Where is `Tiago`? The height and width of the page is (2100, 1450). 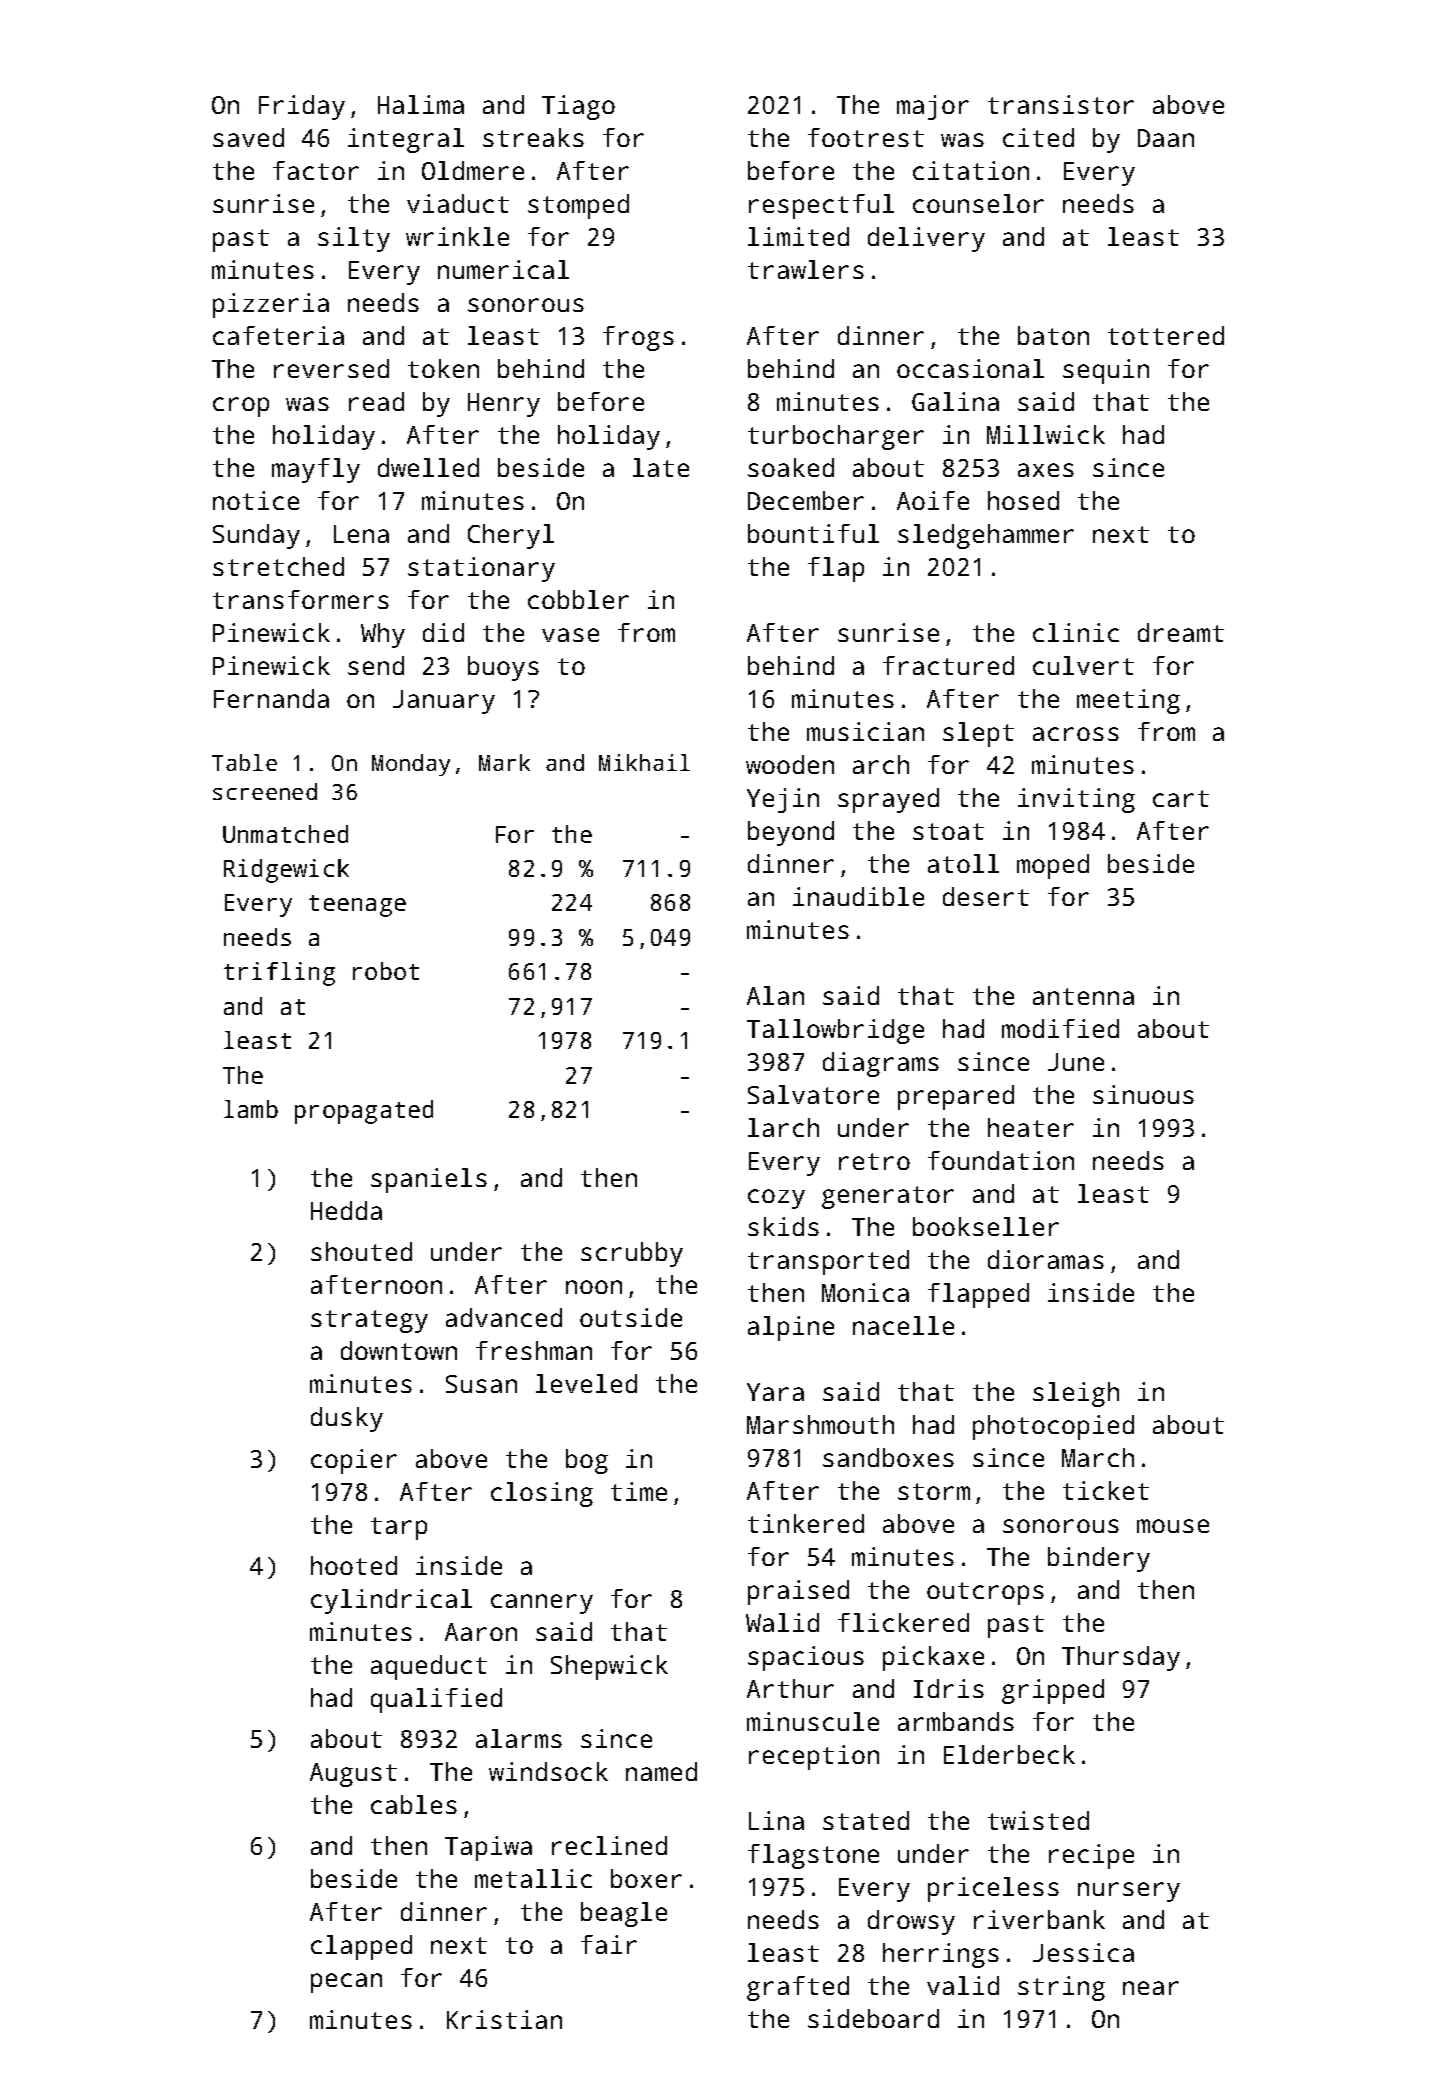 Tiago is located at coordinates (578, 107).
